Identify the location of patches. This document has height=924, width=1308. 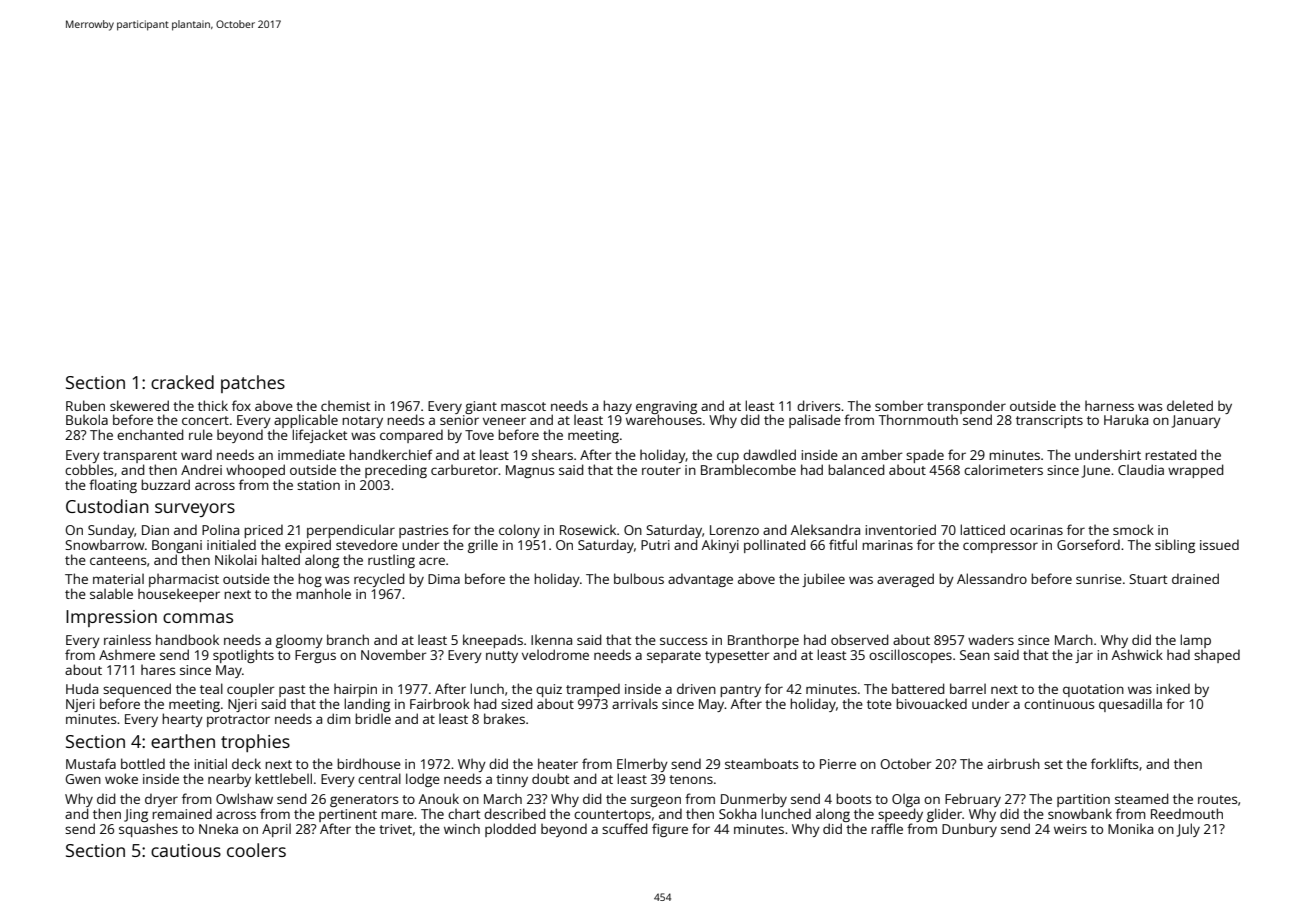
(253, 384).
